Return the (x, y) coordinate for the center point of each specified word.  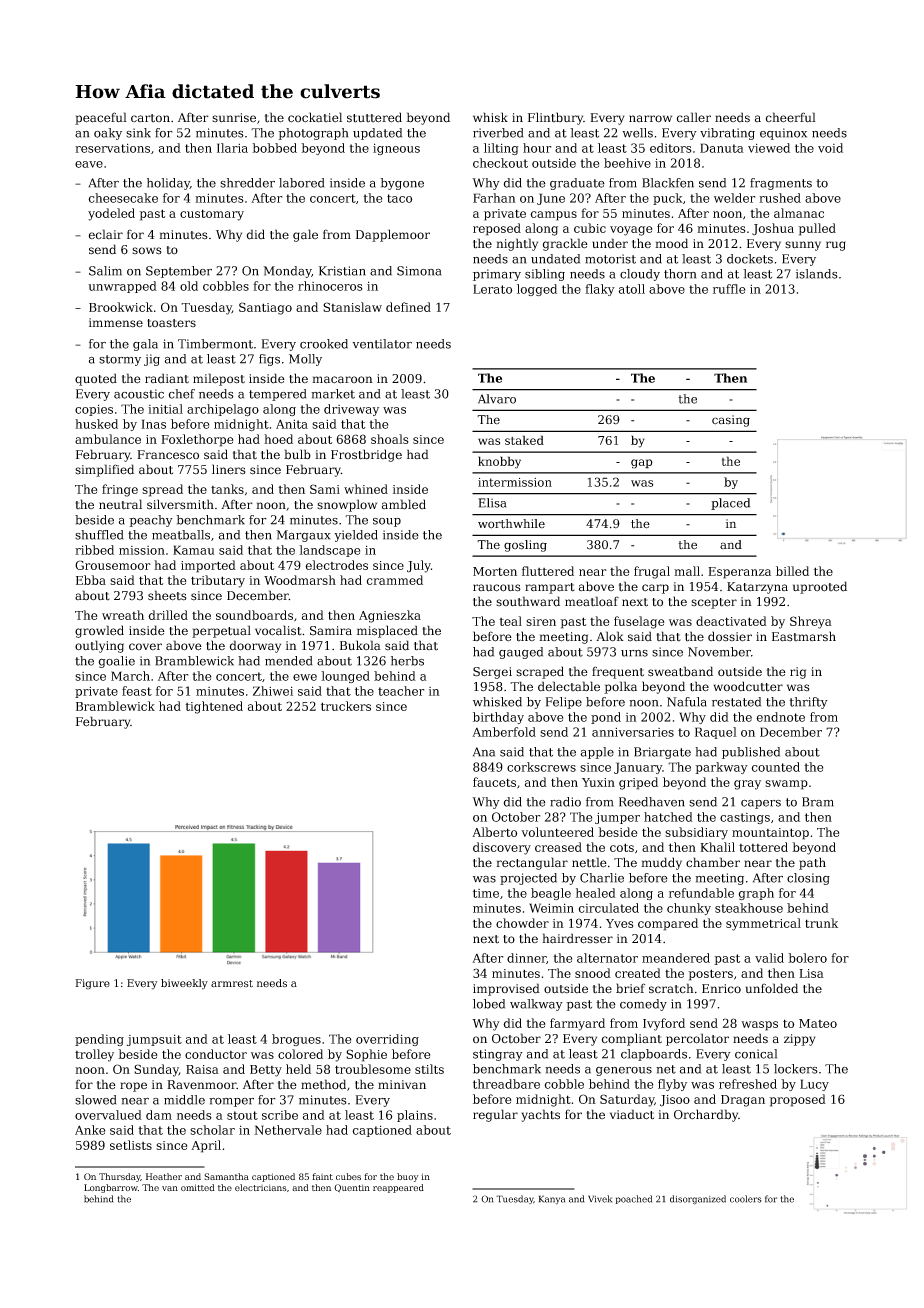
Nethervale (288, 1130)
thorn (680, 274)
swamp (786, 785)
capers (761, 804)
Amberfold (504, 732)
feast (137, 691)
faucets (494, 782)
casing (731, 421)
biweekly (184, 984)
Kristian (342, 271)
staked (524, 440)
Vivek (600, 1199)
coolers (745, 1199)
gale (305, 235)
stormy (120, 360)
